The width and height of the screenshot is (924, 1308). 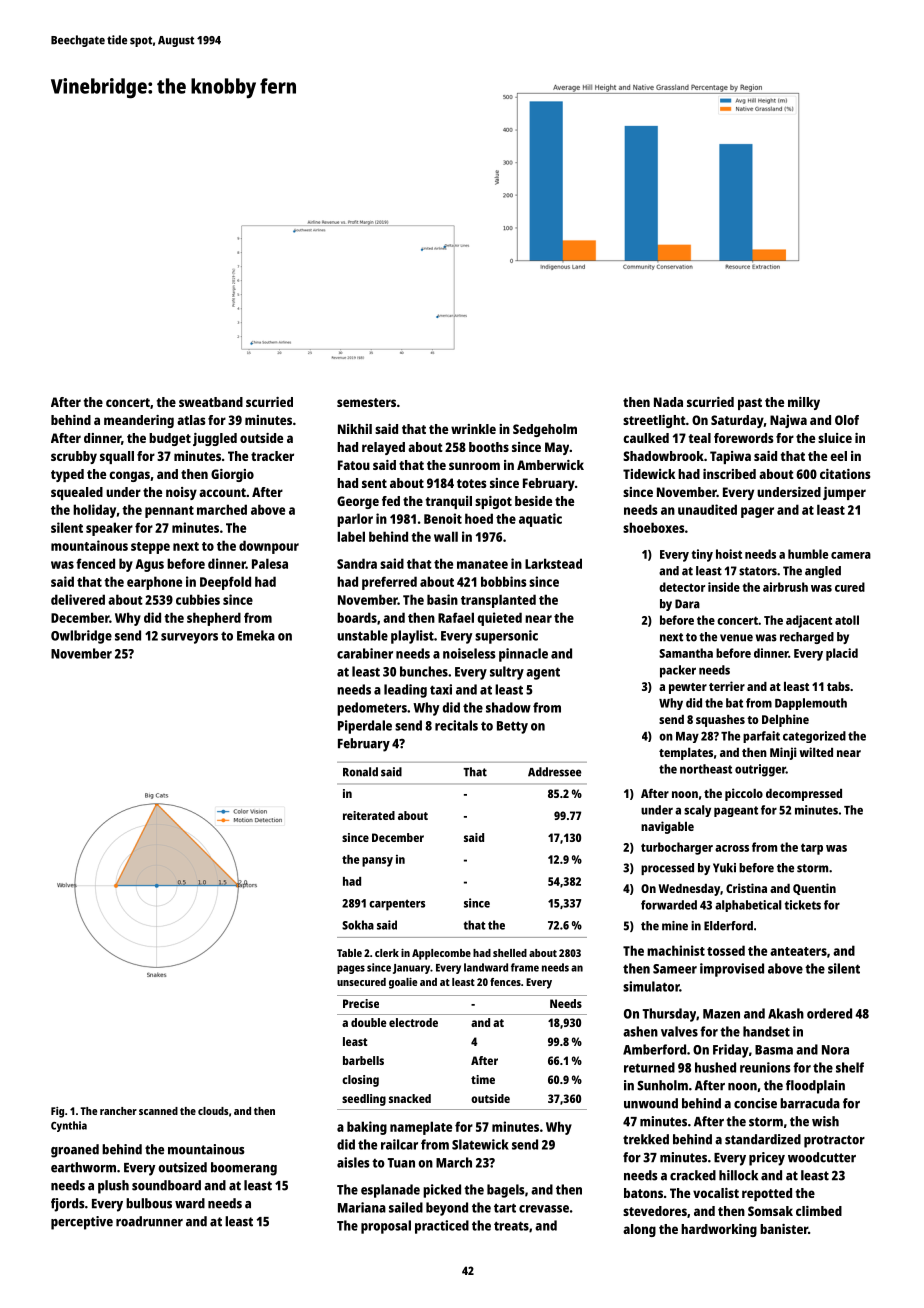 I want to click on scrubby, so click(x=74, y=457).
